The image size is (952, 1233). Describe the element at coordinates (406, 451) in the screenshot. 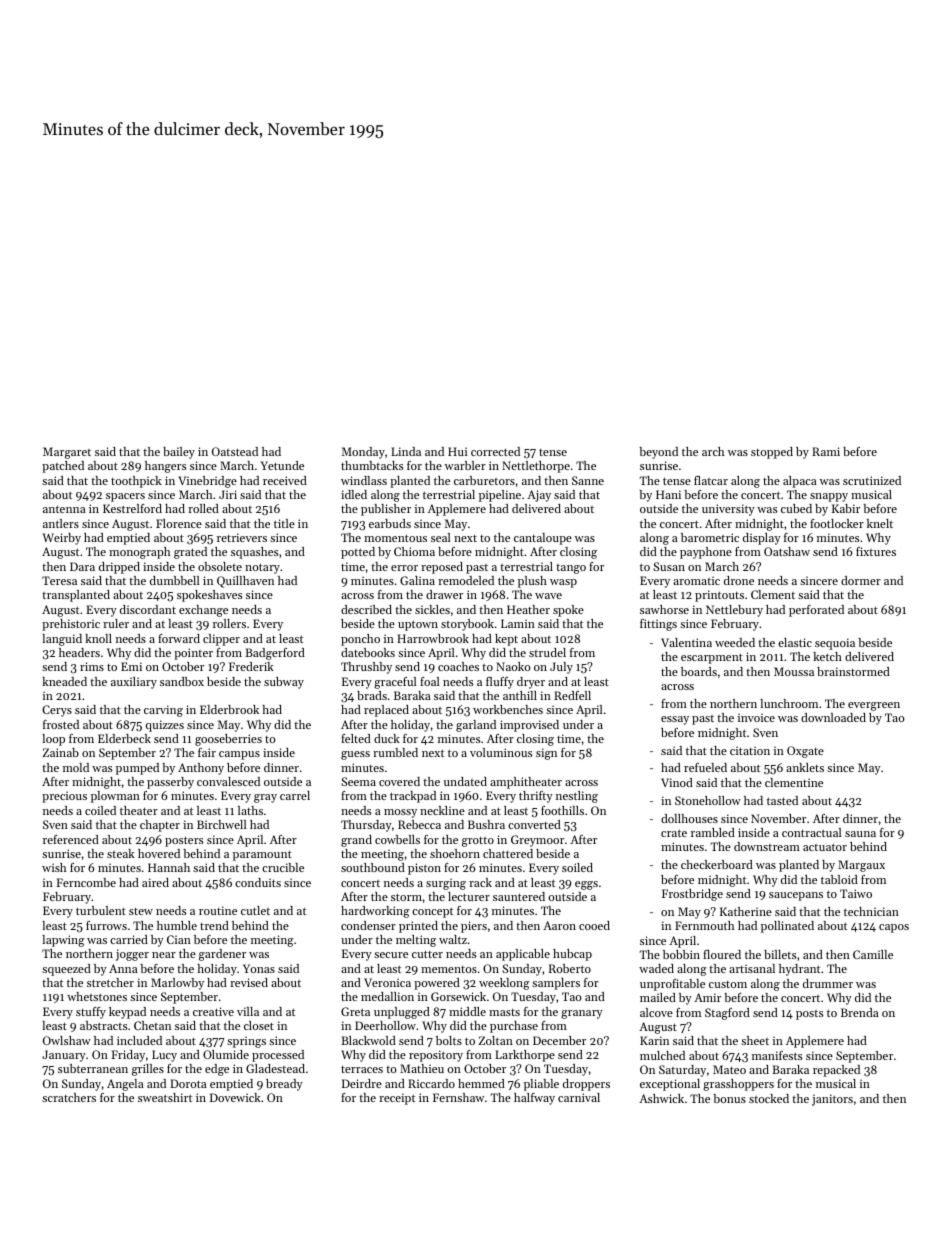

I see `Linda` at that location.
